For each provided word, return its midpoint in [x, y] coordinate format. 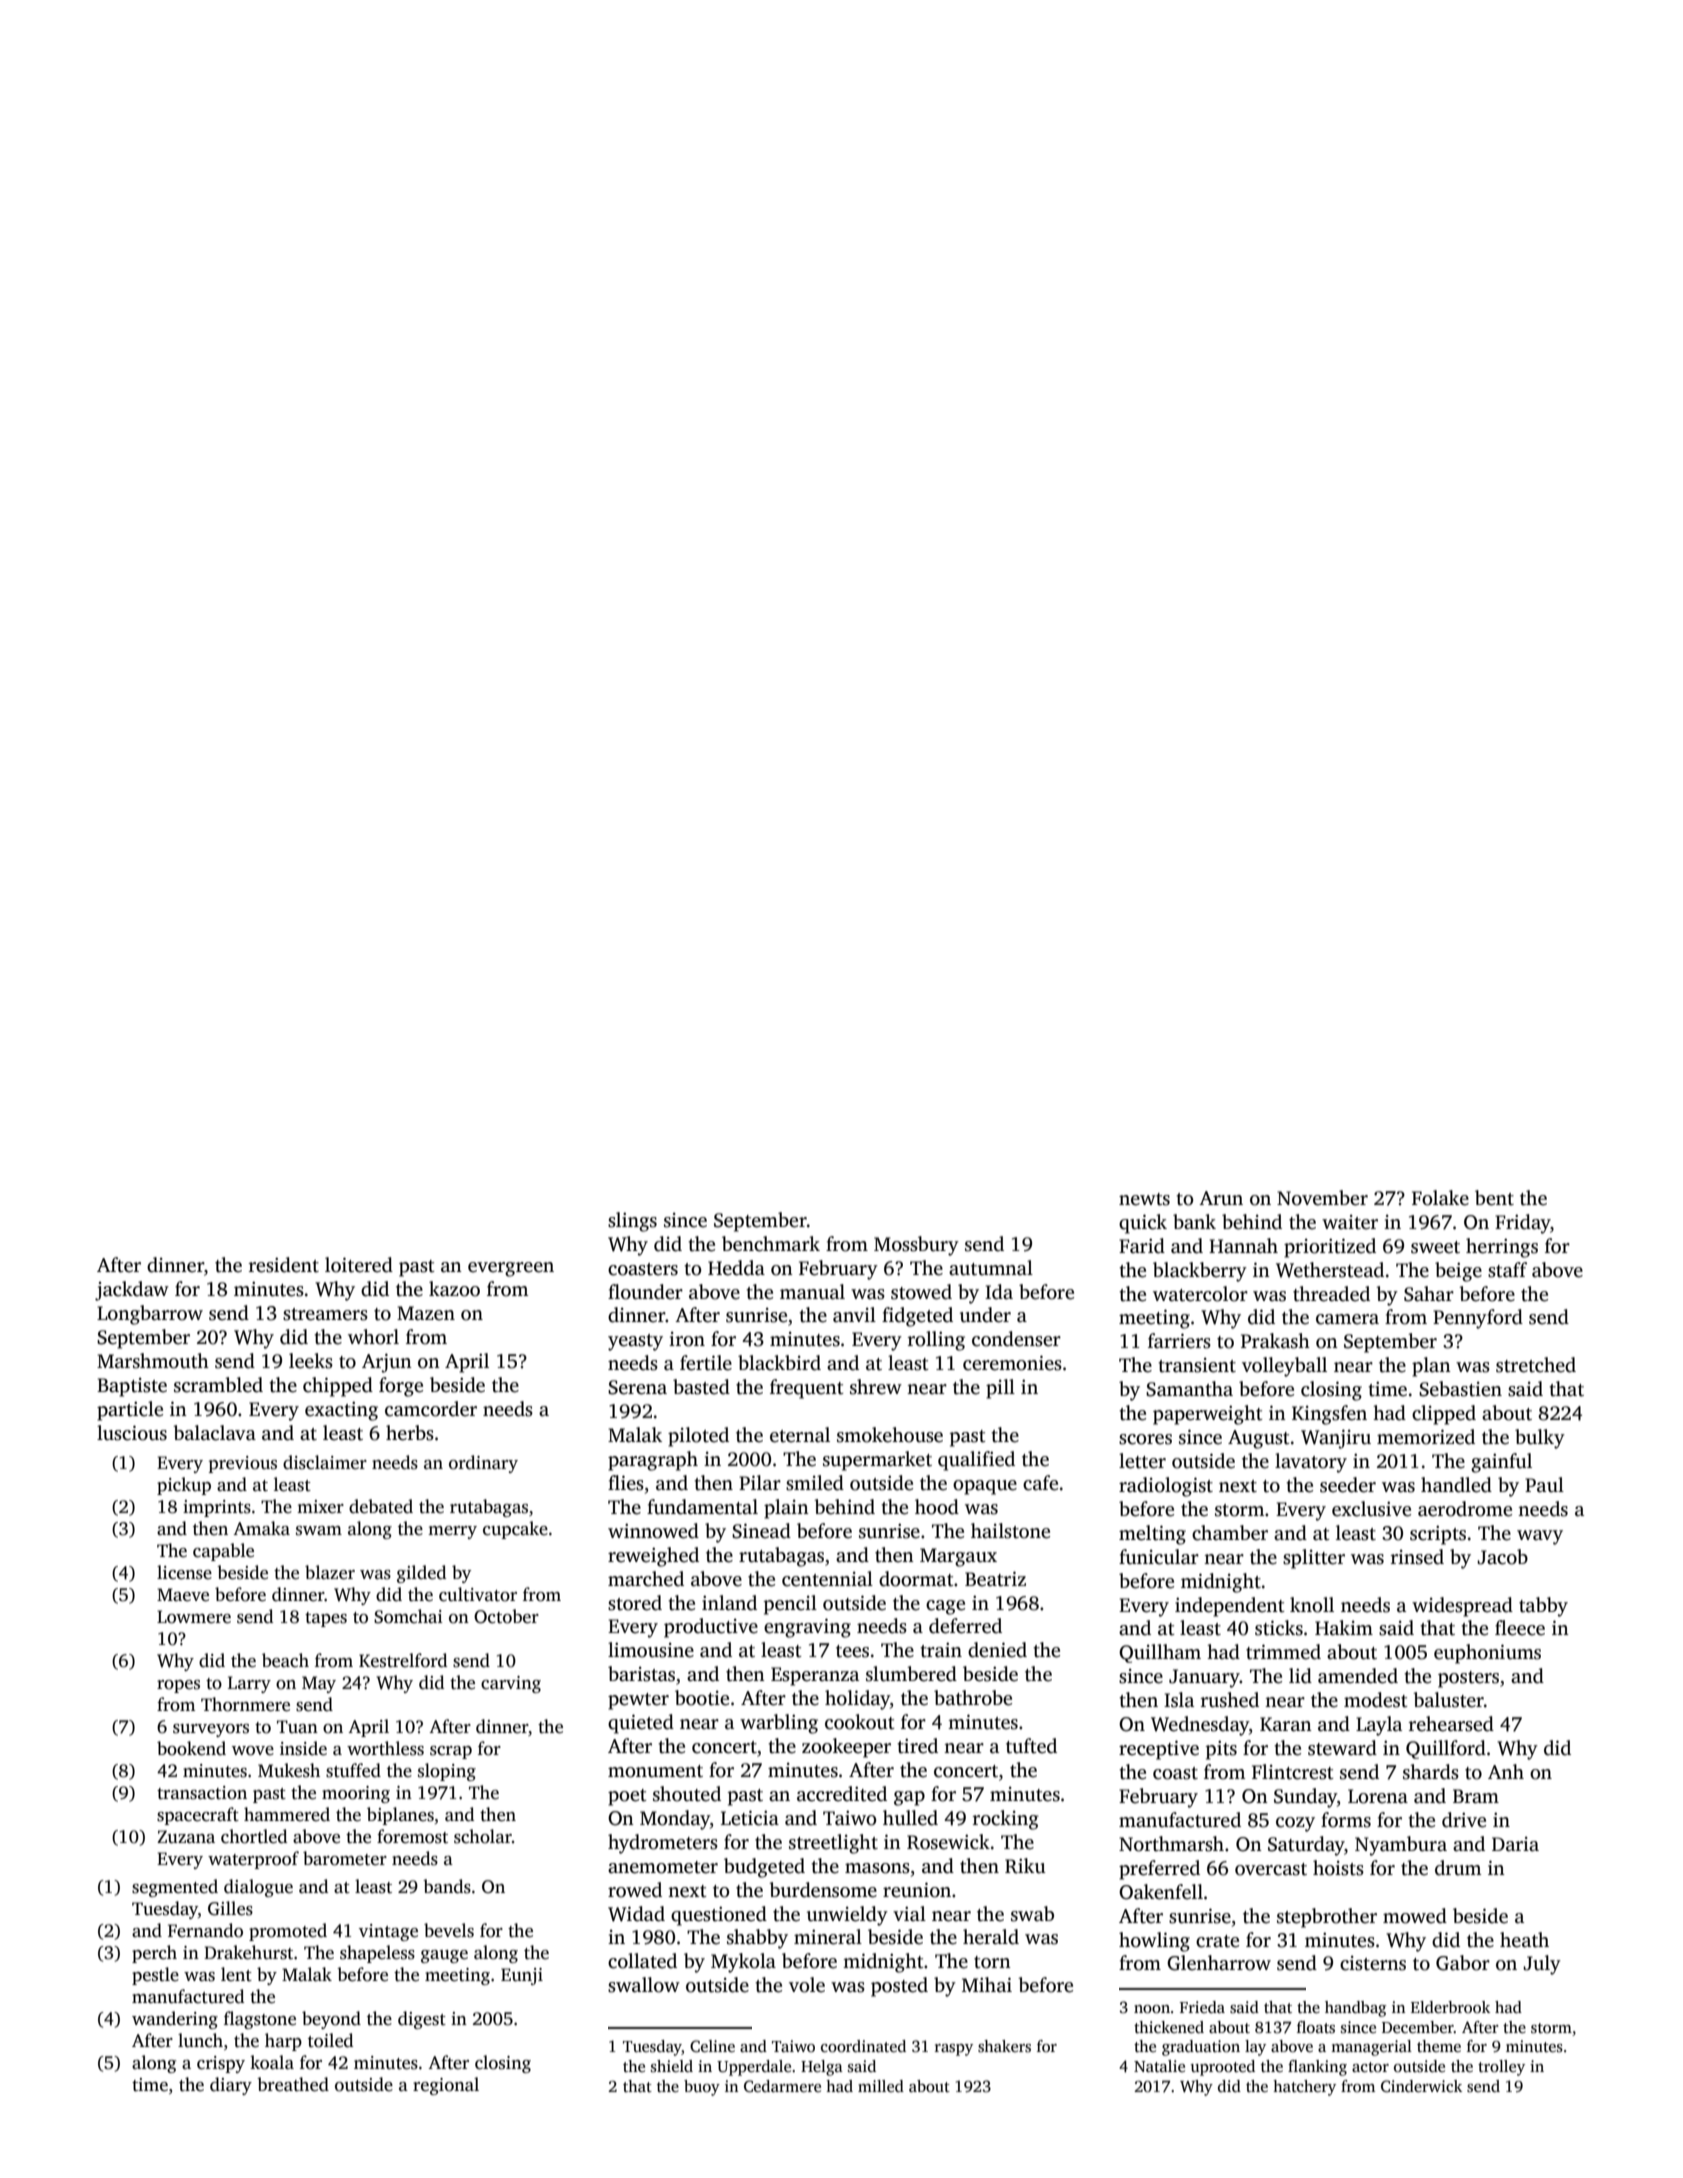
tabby [1543, 1607]
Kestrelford [403, 1660]
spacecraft [198, 1816]
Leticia [750, 1818]
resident [283, 1265]
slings [632, 1222]
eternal [800, 1435]
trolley [1501, 2068]
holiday [857, 1700]
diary [231, 2086]
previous [243, 1464]
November [1322, 1198]
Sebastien [1460, 1389]
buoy [702, 2088]
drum [1458, 1868]
